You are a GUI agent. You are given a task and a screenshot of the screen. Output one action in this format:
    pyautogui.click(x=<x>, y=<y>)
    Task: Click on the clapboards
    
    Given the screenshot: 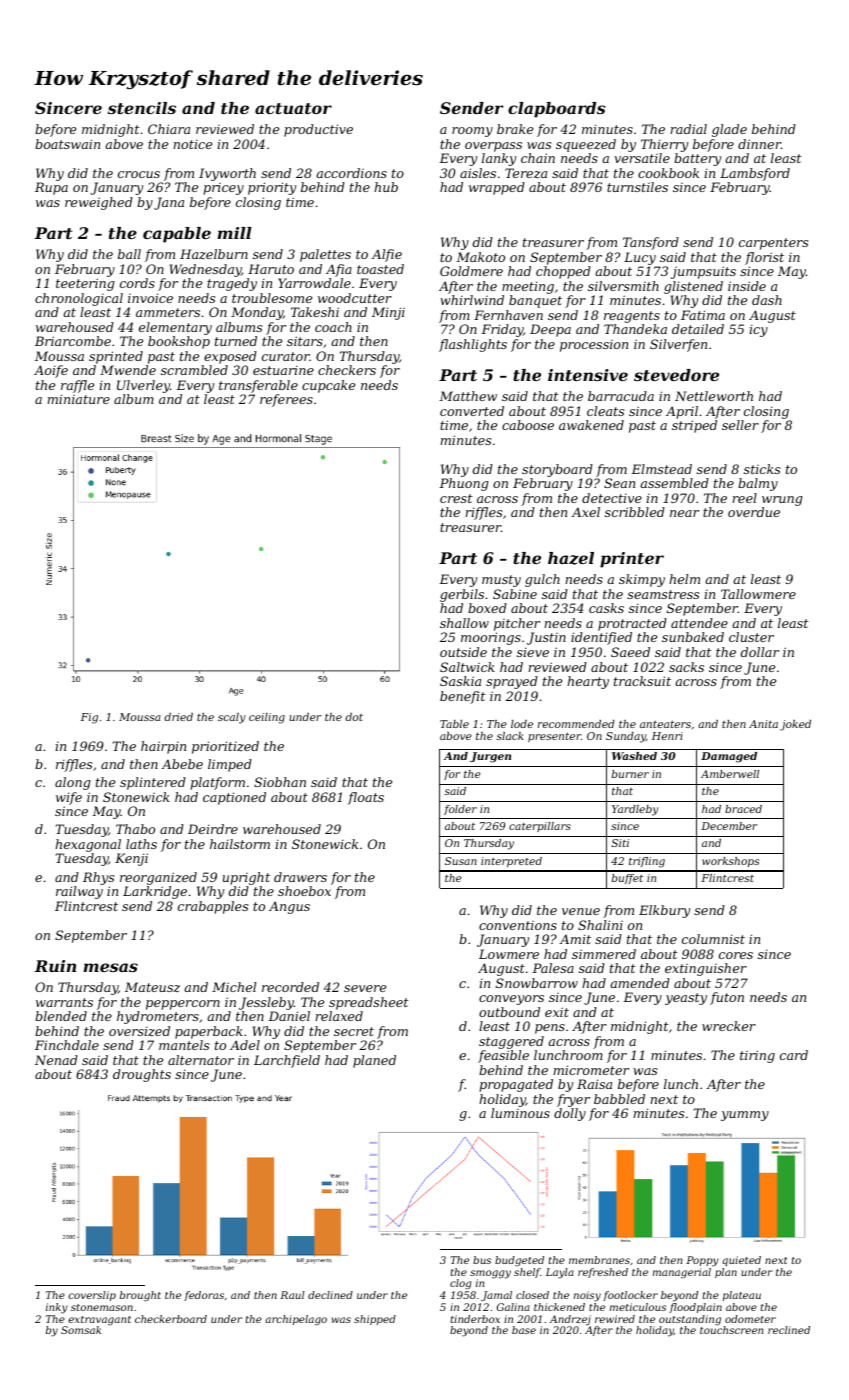 What is the action you would take?
    pyautogui.click(x=557, y=110)
